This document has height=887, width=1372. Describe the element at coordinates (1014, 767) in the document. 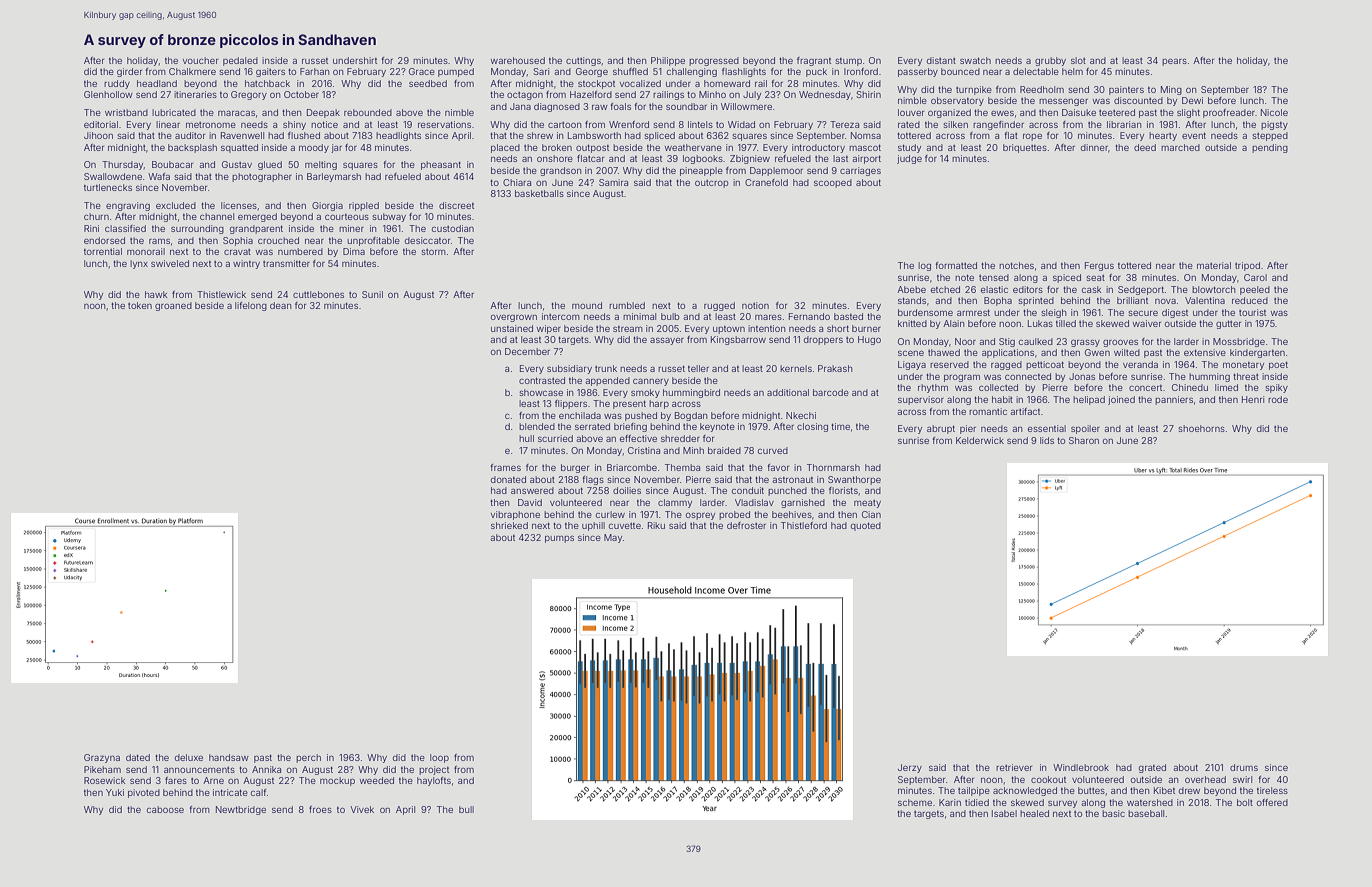

I see `retriever` at that location.
